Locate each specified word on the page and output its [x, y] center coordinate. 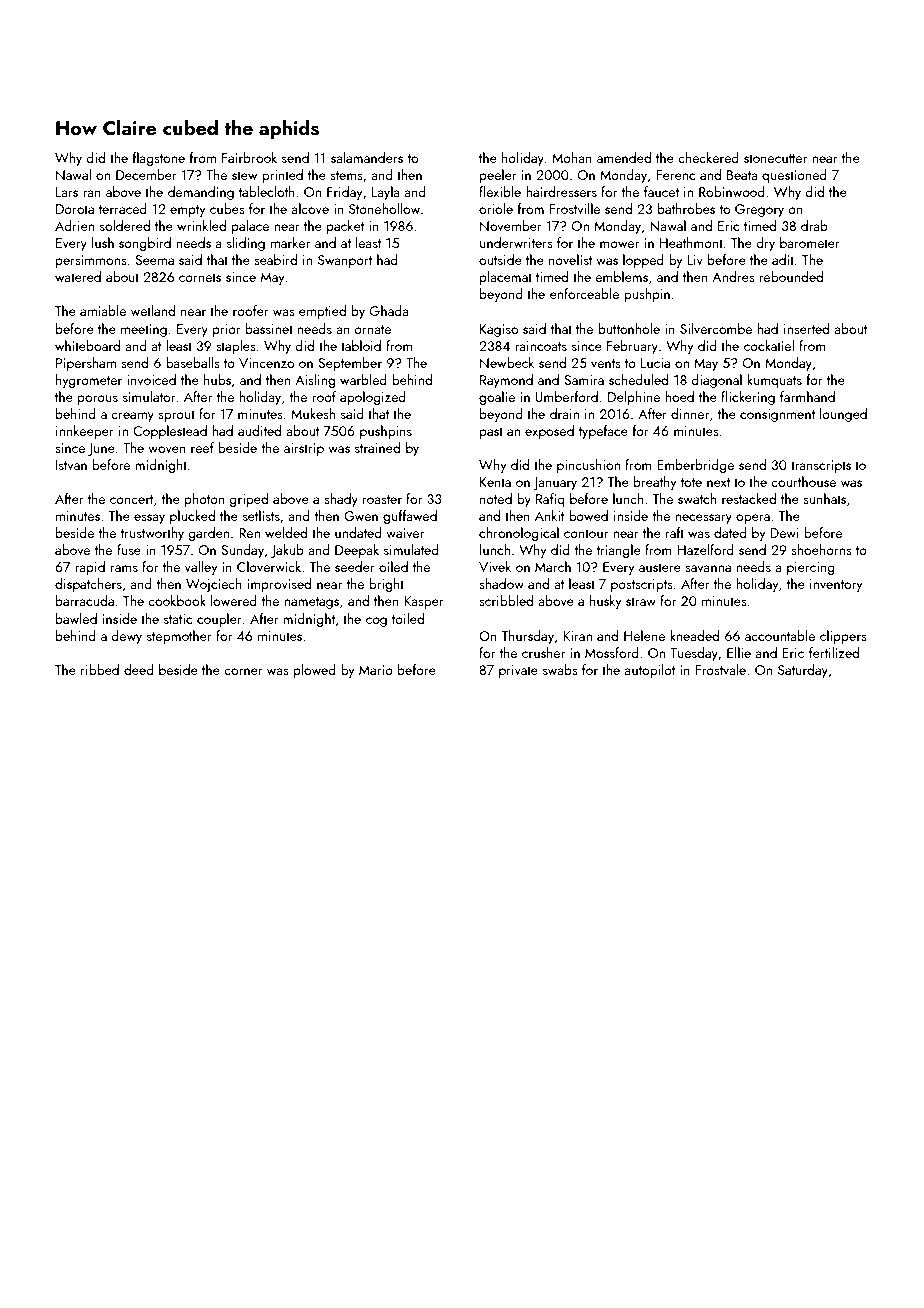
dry [765, 244]
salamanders [367, 157]
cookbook [177, 600]
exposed [549, 432]
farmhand [807, 396]
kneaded [694, 635]
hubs [217, 379]
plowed [315, 671]
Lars [67, 192]
